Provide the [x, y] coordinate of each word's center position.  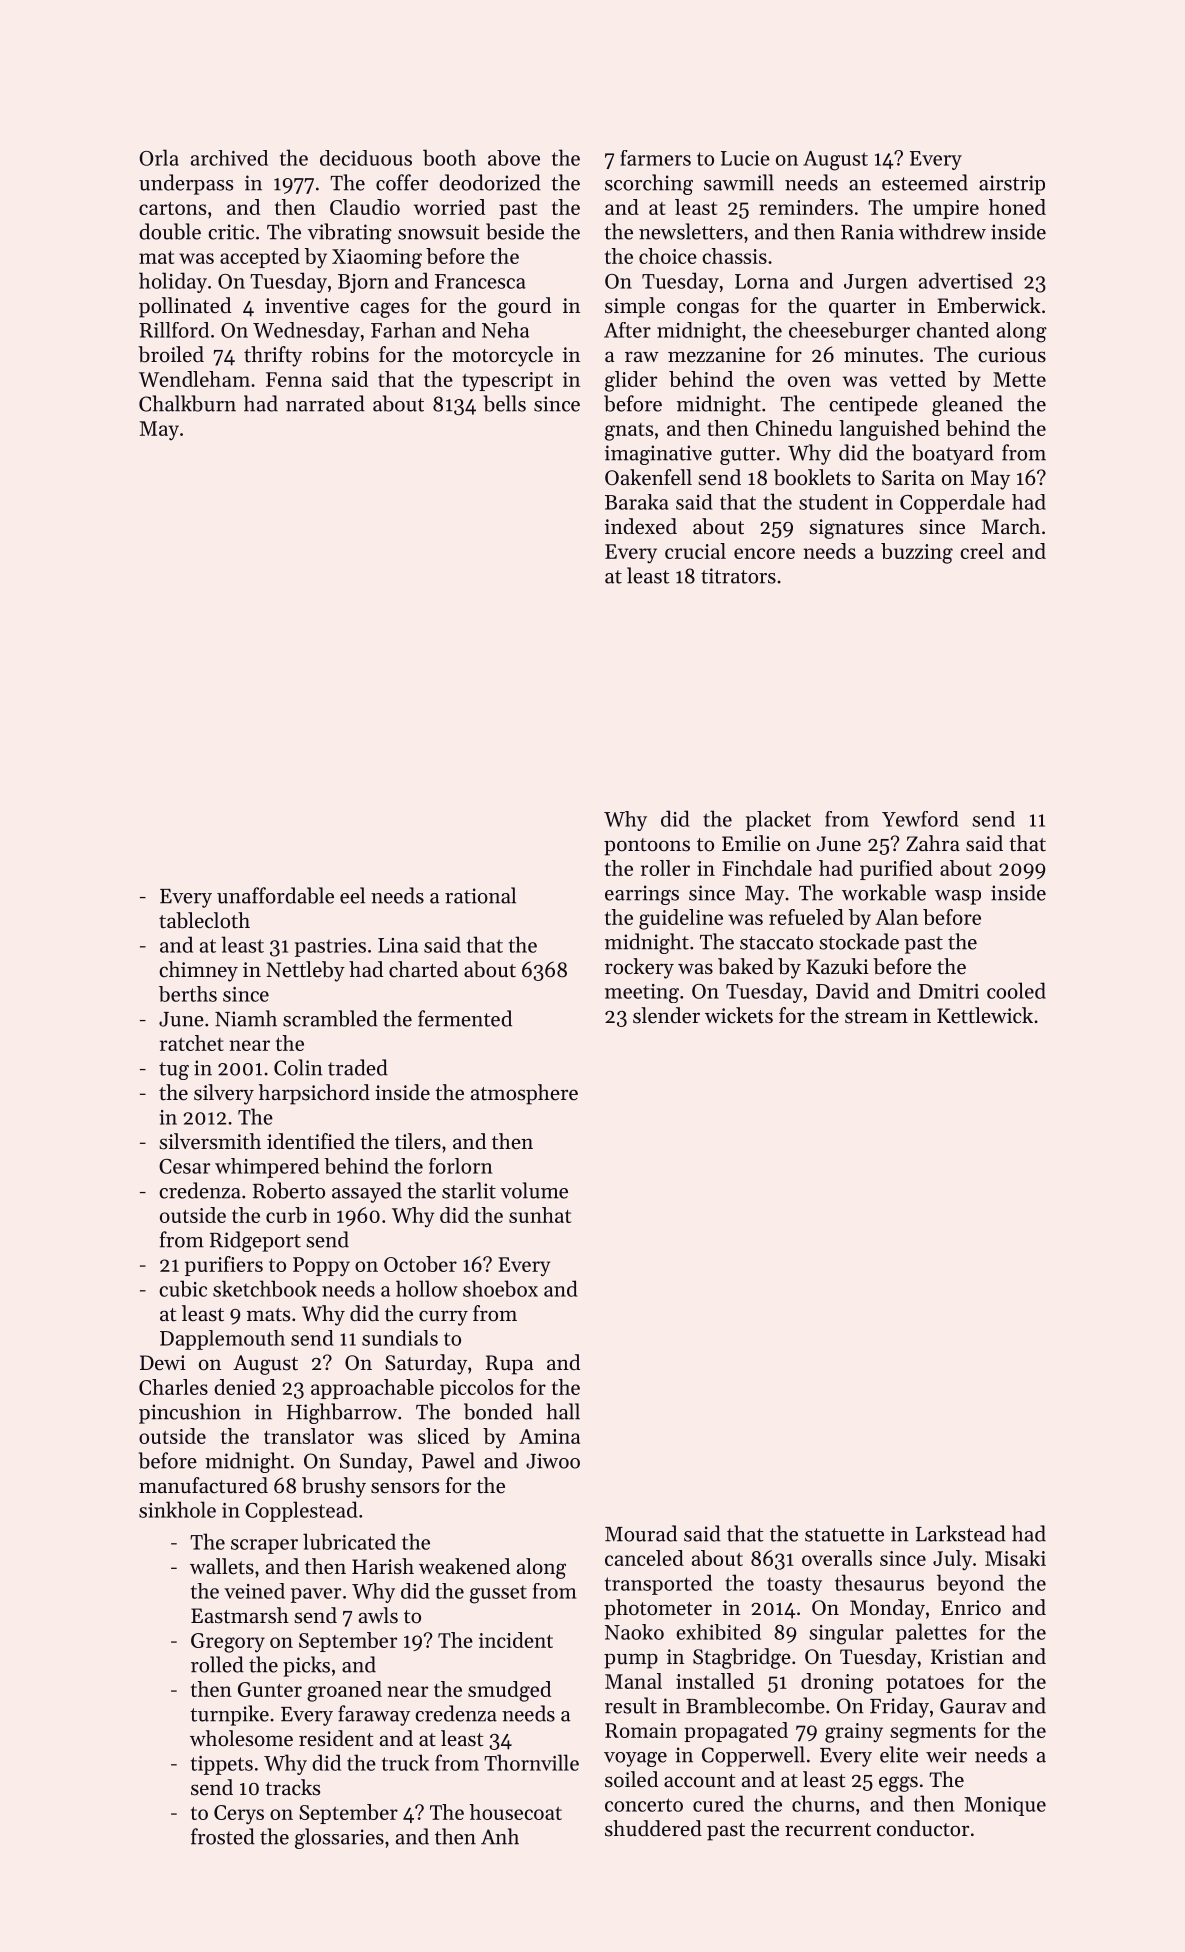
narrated [325, 403]
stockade [859, 941]
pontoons [647, 847]
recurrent [828, 1830]
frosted [223, 1836]
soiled [631, 1779]
